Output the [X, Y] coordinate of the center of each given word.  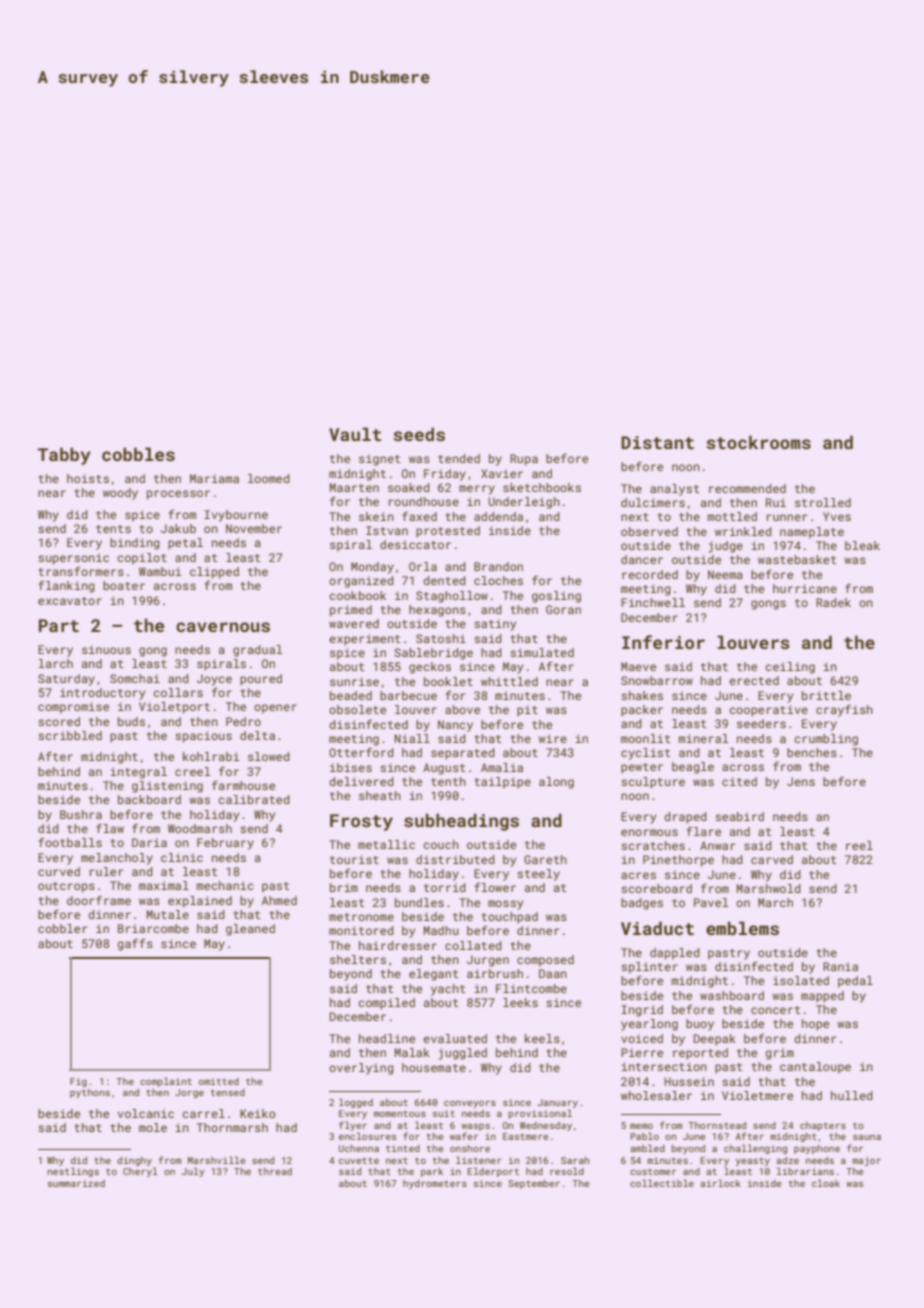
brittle [826, 695]
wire [552, 738]
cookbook [358, 595]
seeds [419, 434]
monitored [361, 930]
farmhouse [243, 785]
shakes [642, 695]
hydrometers [435, 1184]
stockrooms [758, 442]
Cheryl [140, 1172]
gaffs [135, 944]
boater [124, 585]
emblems [742, 928]
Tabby [64, 456]
